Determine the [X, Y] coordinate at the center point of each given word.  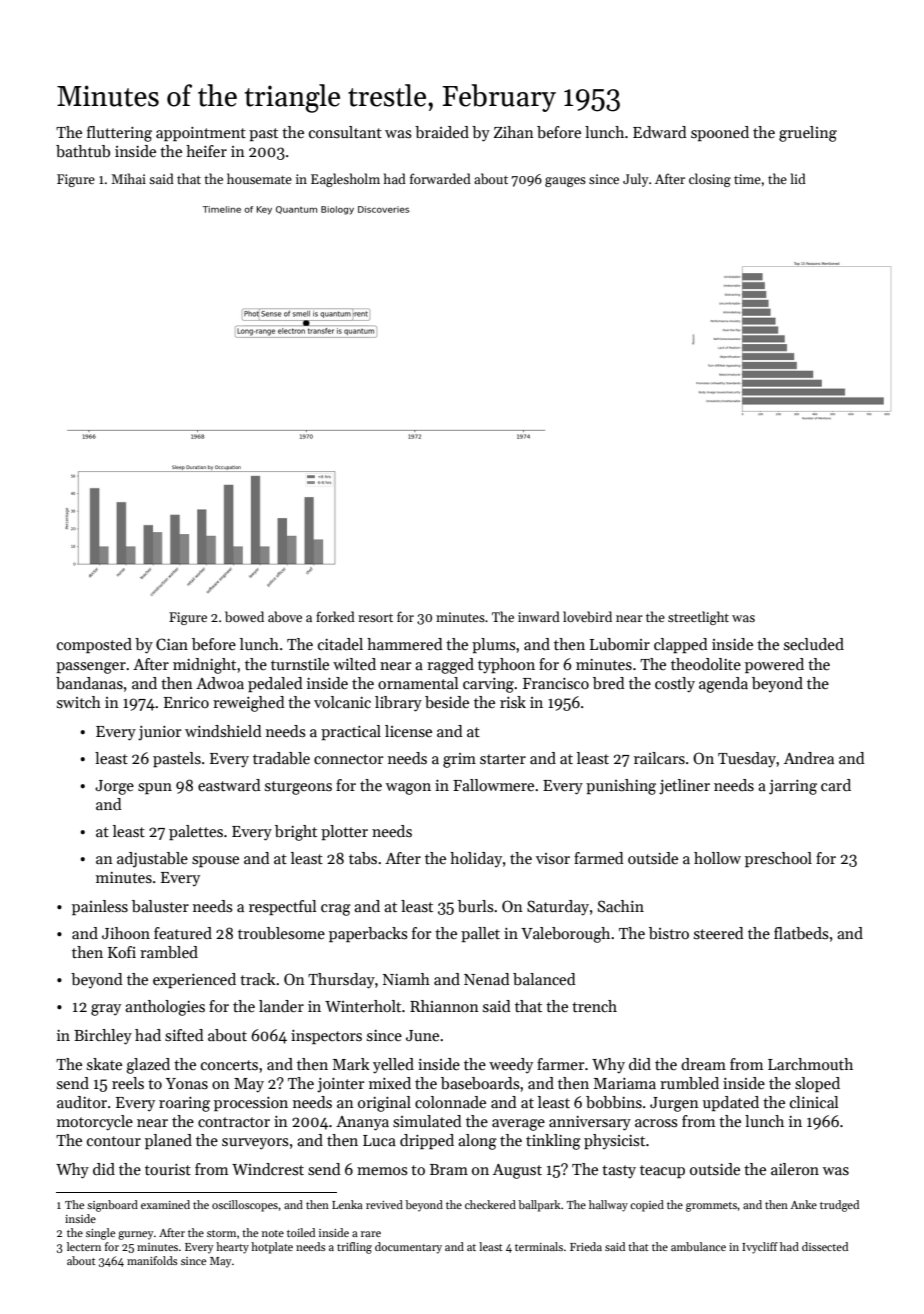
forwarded [440, 178]
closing [710, 180]
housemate [259, 178]
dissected [825, 1246]
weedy [511, 1066]
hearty [232, 1248]
